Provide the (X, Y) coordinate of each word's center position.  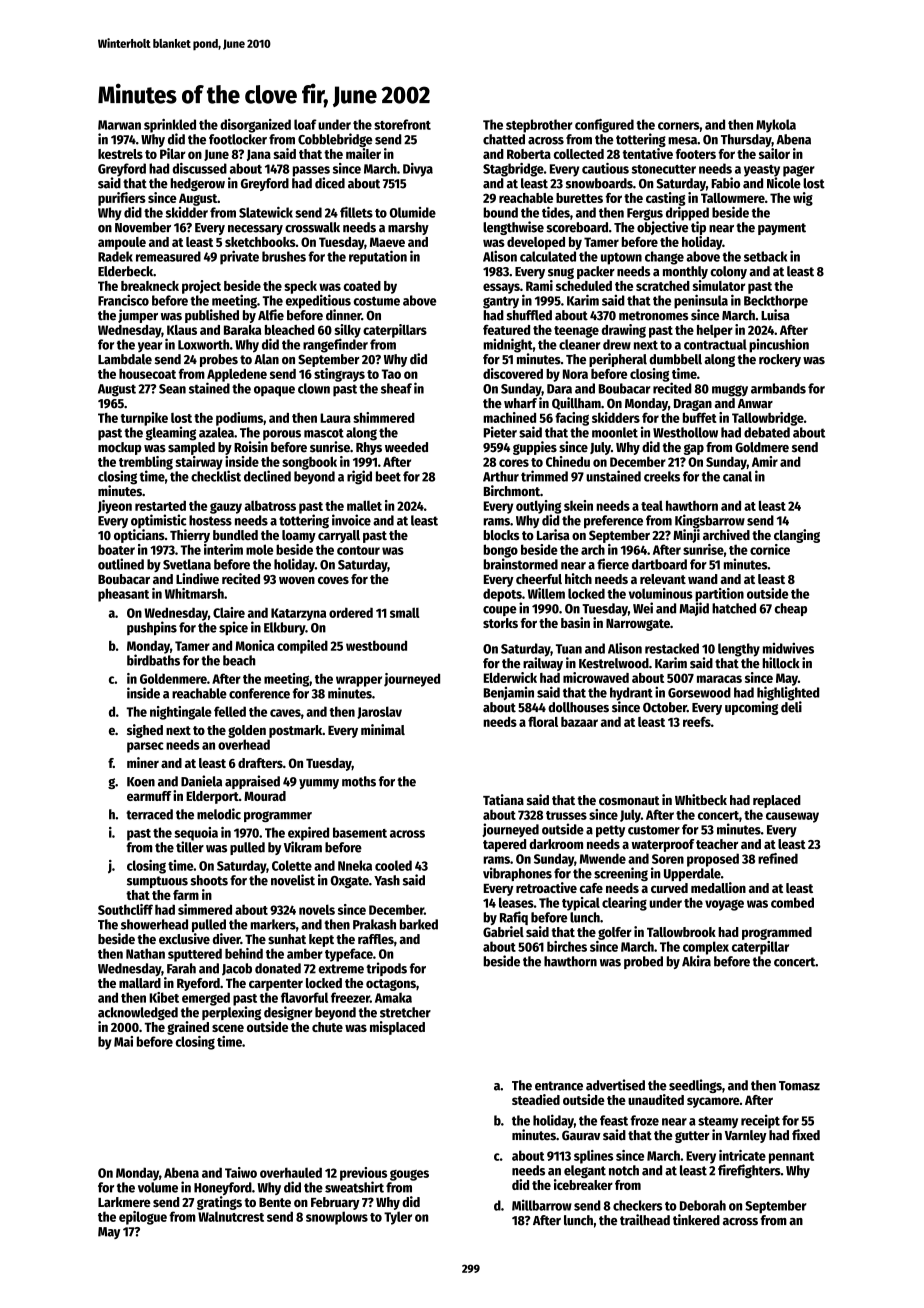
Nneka (355, 865)
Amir (765, 461)
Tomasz (799, 1086)
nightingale (181, 713)
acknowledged (138, 1013)
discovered (513, 373)
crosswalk (312, 227)
